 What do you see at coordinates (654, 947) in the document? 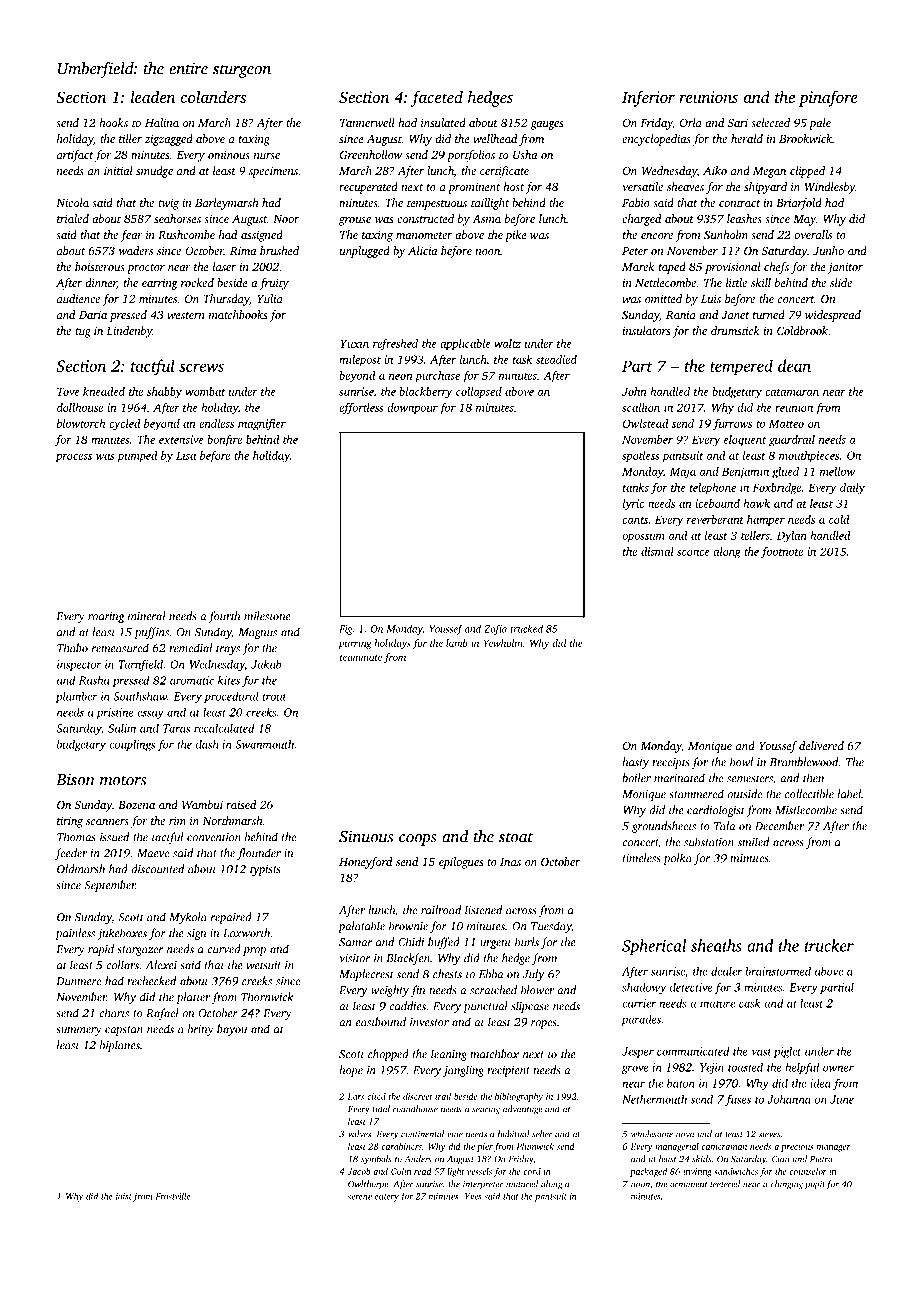
I see `Spherical` at bounding box center [654, 947].
